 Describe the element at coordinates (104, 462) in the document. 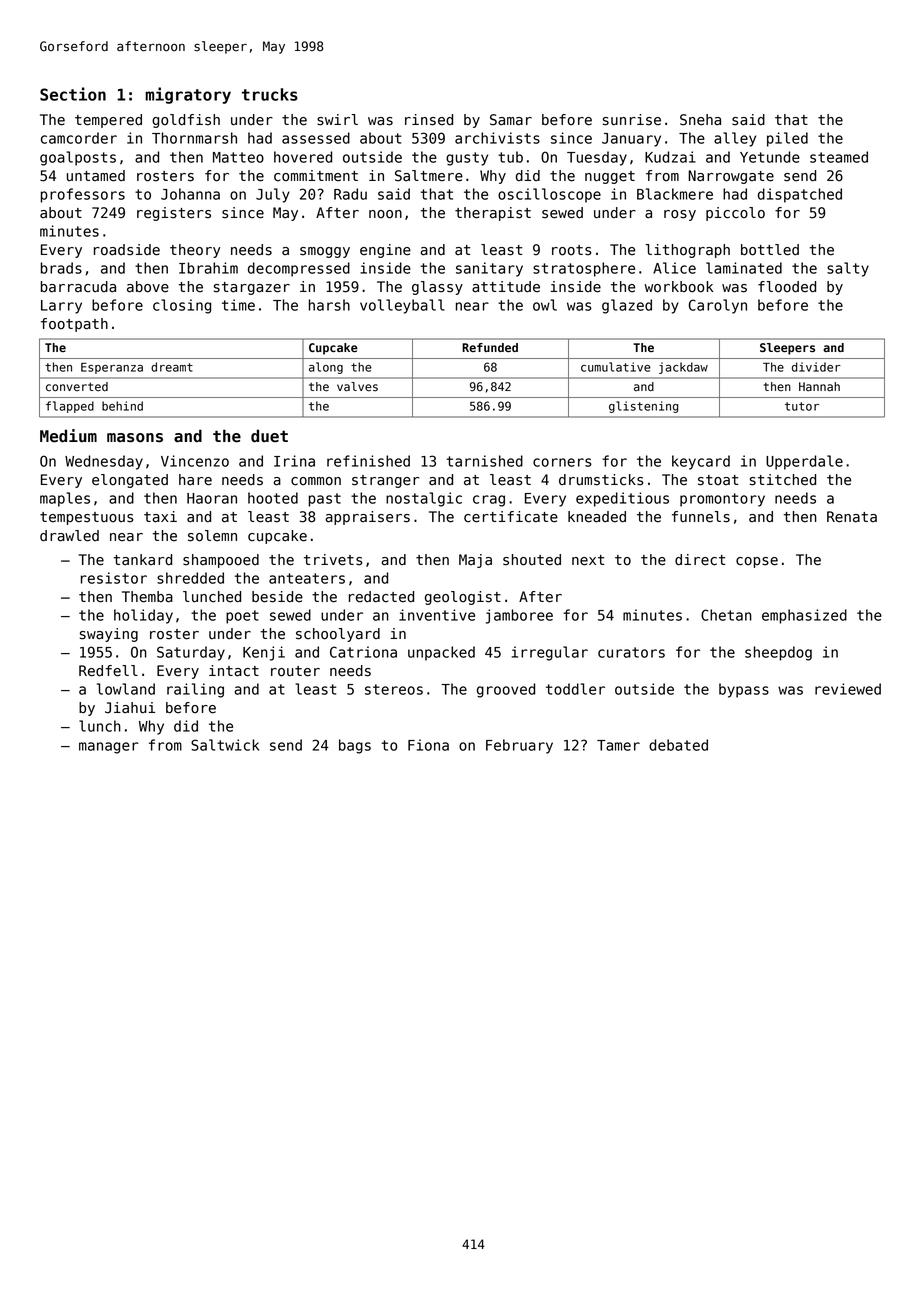

I see `Wednesday` at that location.
